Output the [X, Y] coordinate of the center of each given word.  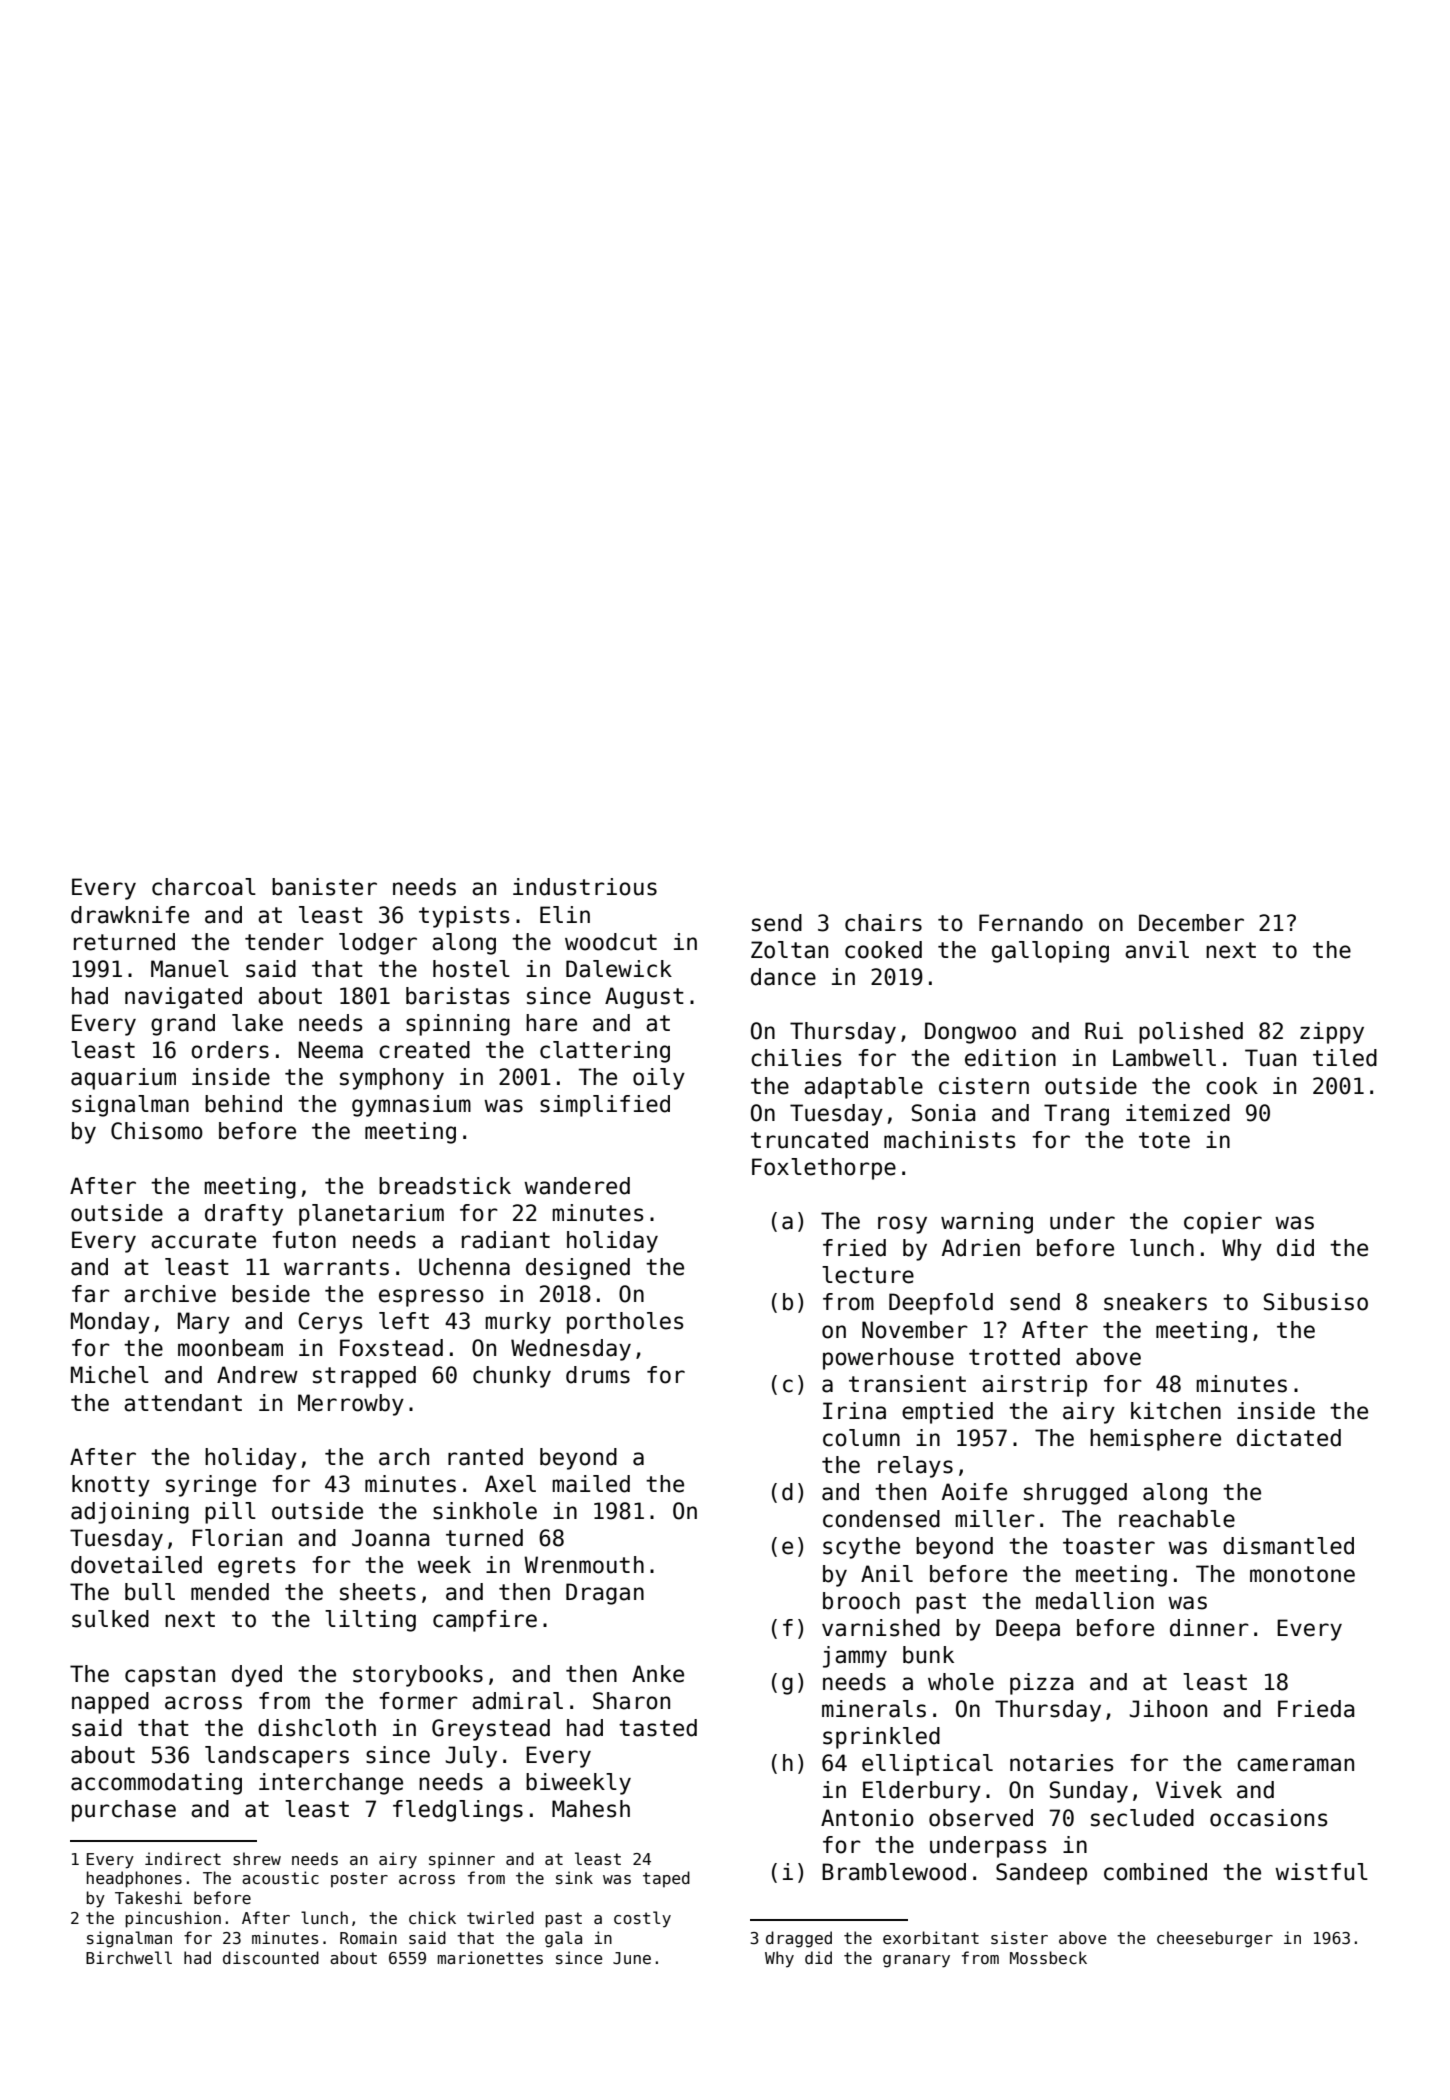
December [1191, 923]
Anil [887, 1573]
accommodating [156, 1784]
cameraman [1295, 1765]
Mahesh [591, 1809]
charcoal [204, 887]
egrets [257, 1567]
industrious [585, 887]
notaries [1062, 1763]
